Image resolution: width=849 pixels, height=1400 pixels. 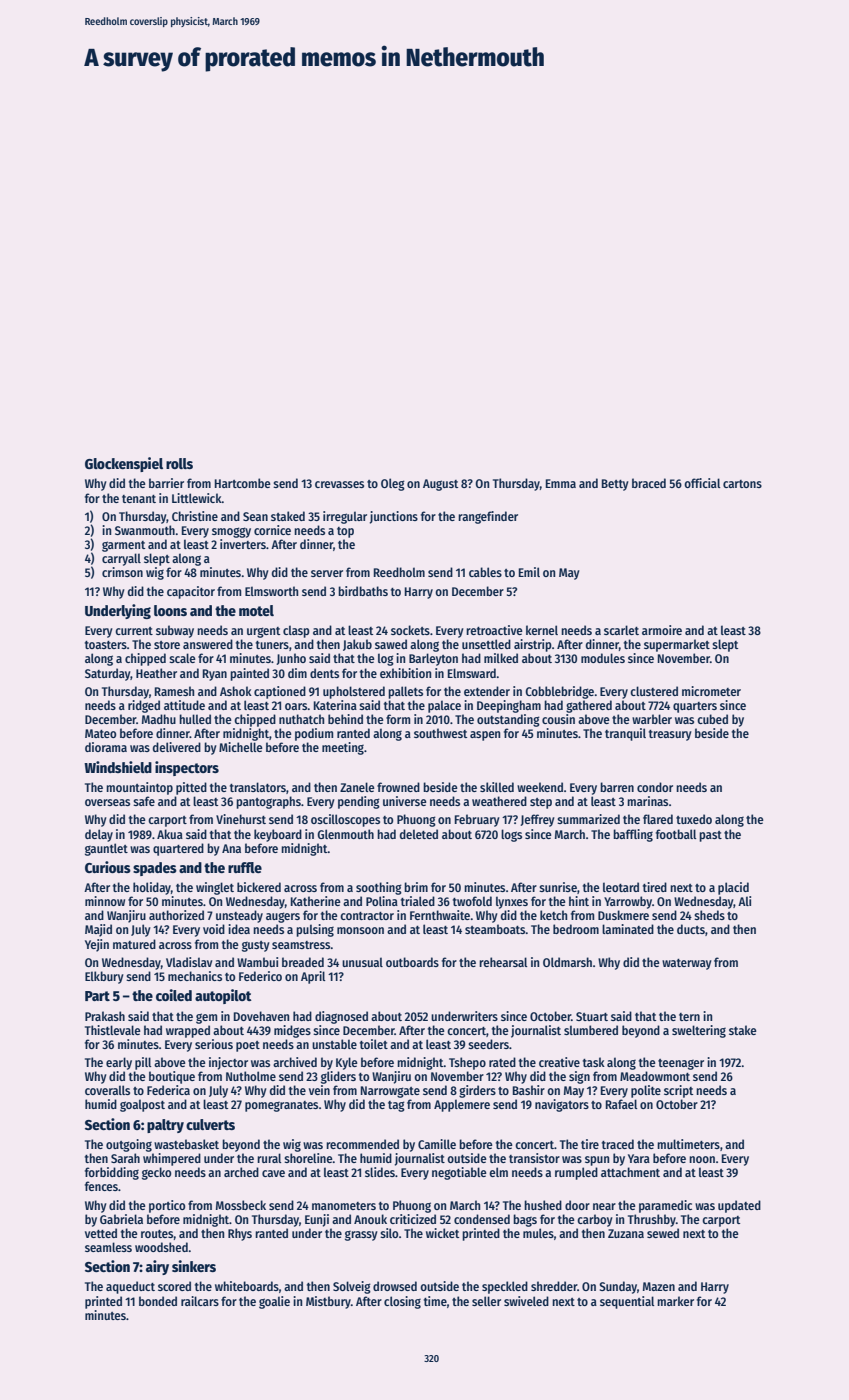 What do you see at coordinates (742, 484) in the page?
I see `cartons` at bounding box center [742, 484].
